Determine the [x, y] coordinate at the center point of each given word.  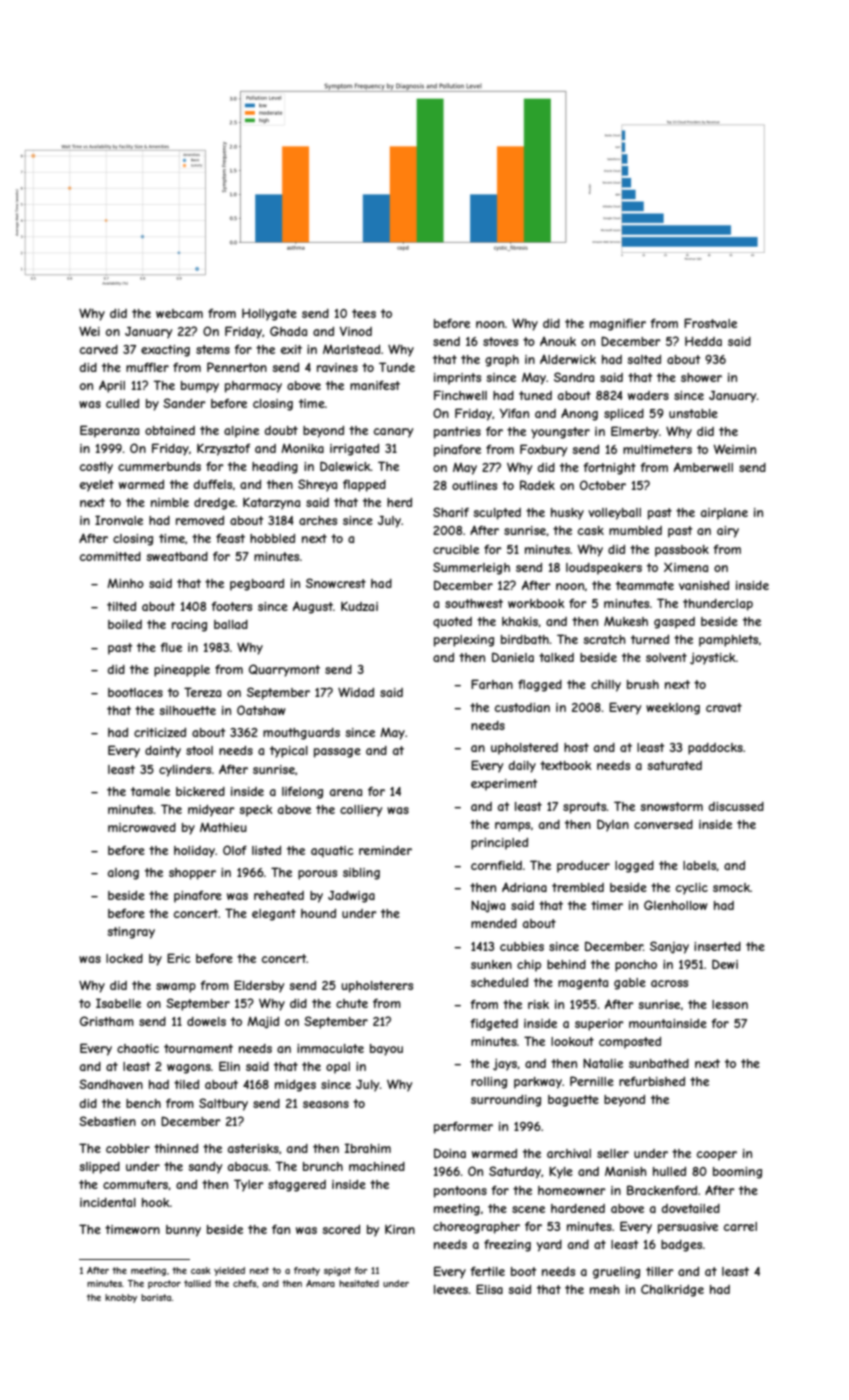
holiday [194, 852]
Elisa [489, 1289]
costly [96, 468]
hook [156, 1202]
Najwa [488, 906]
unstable [693, 413]
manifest [375, 385]
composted [630, 1043]
